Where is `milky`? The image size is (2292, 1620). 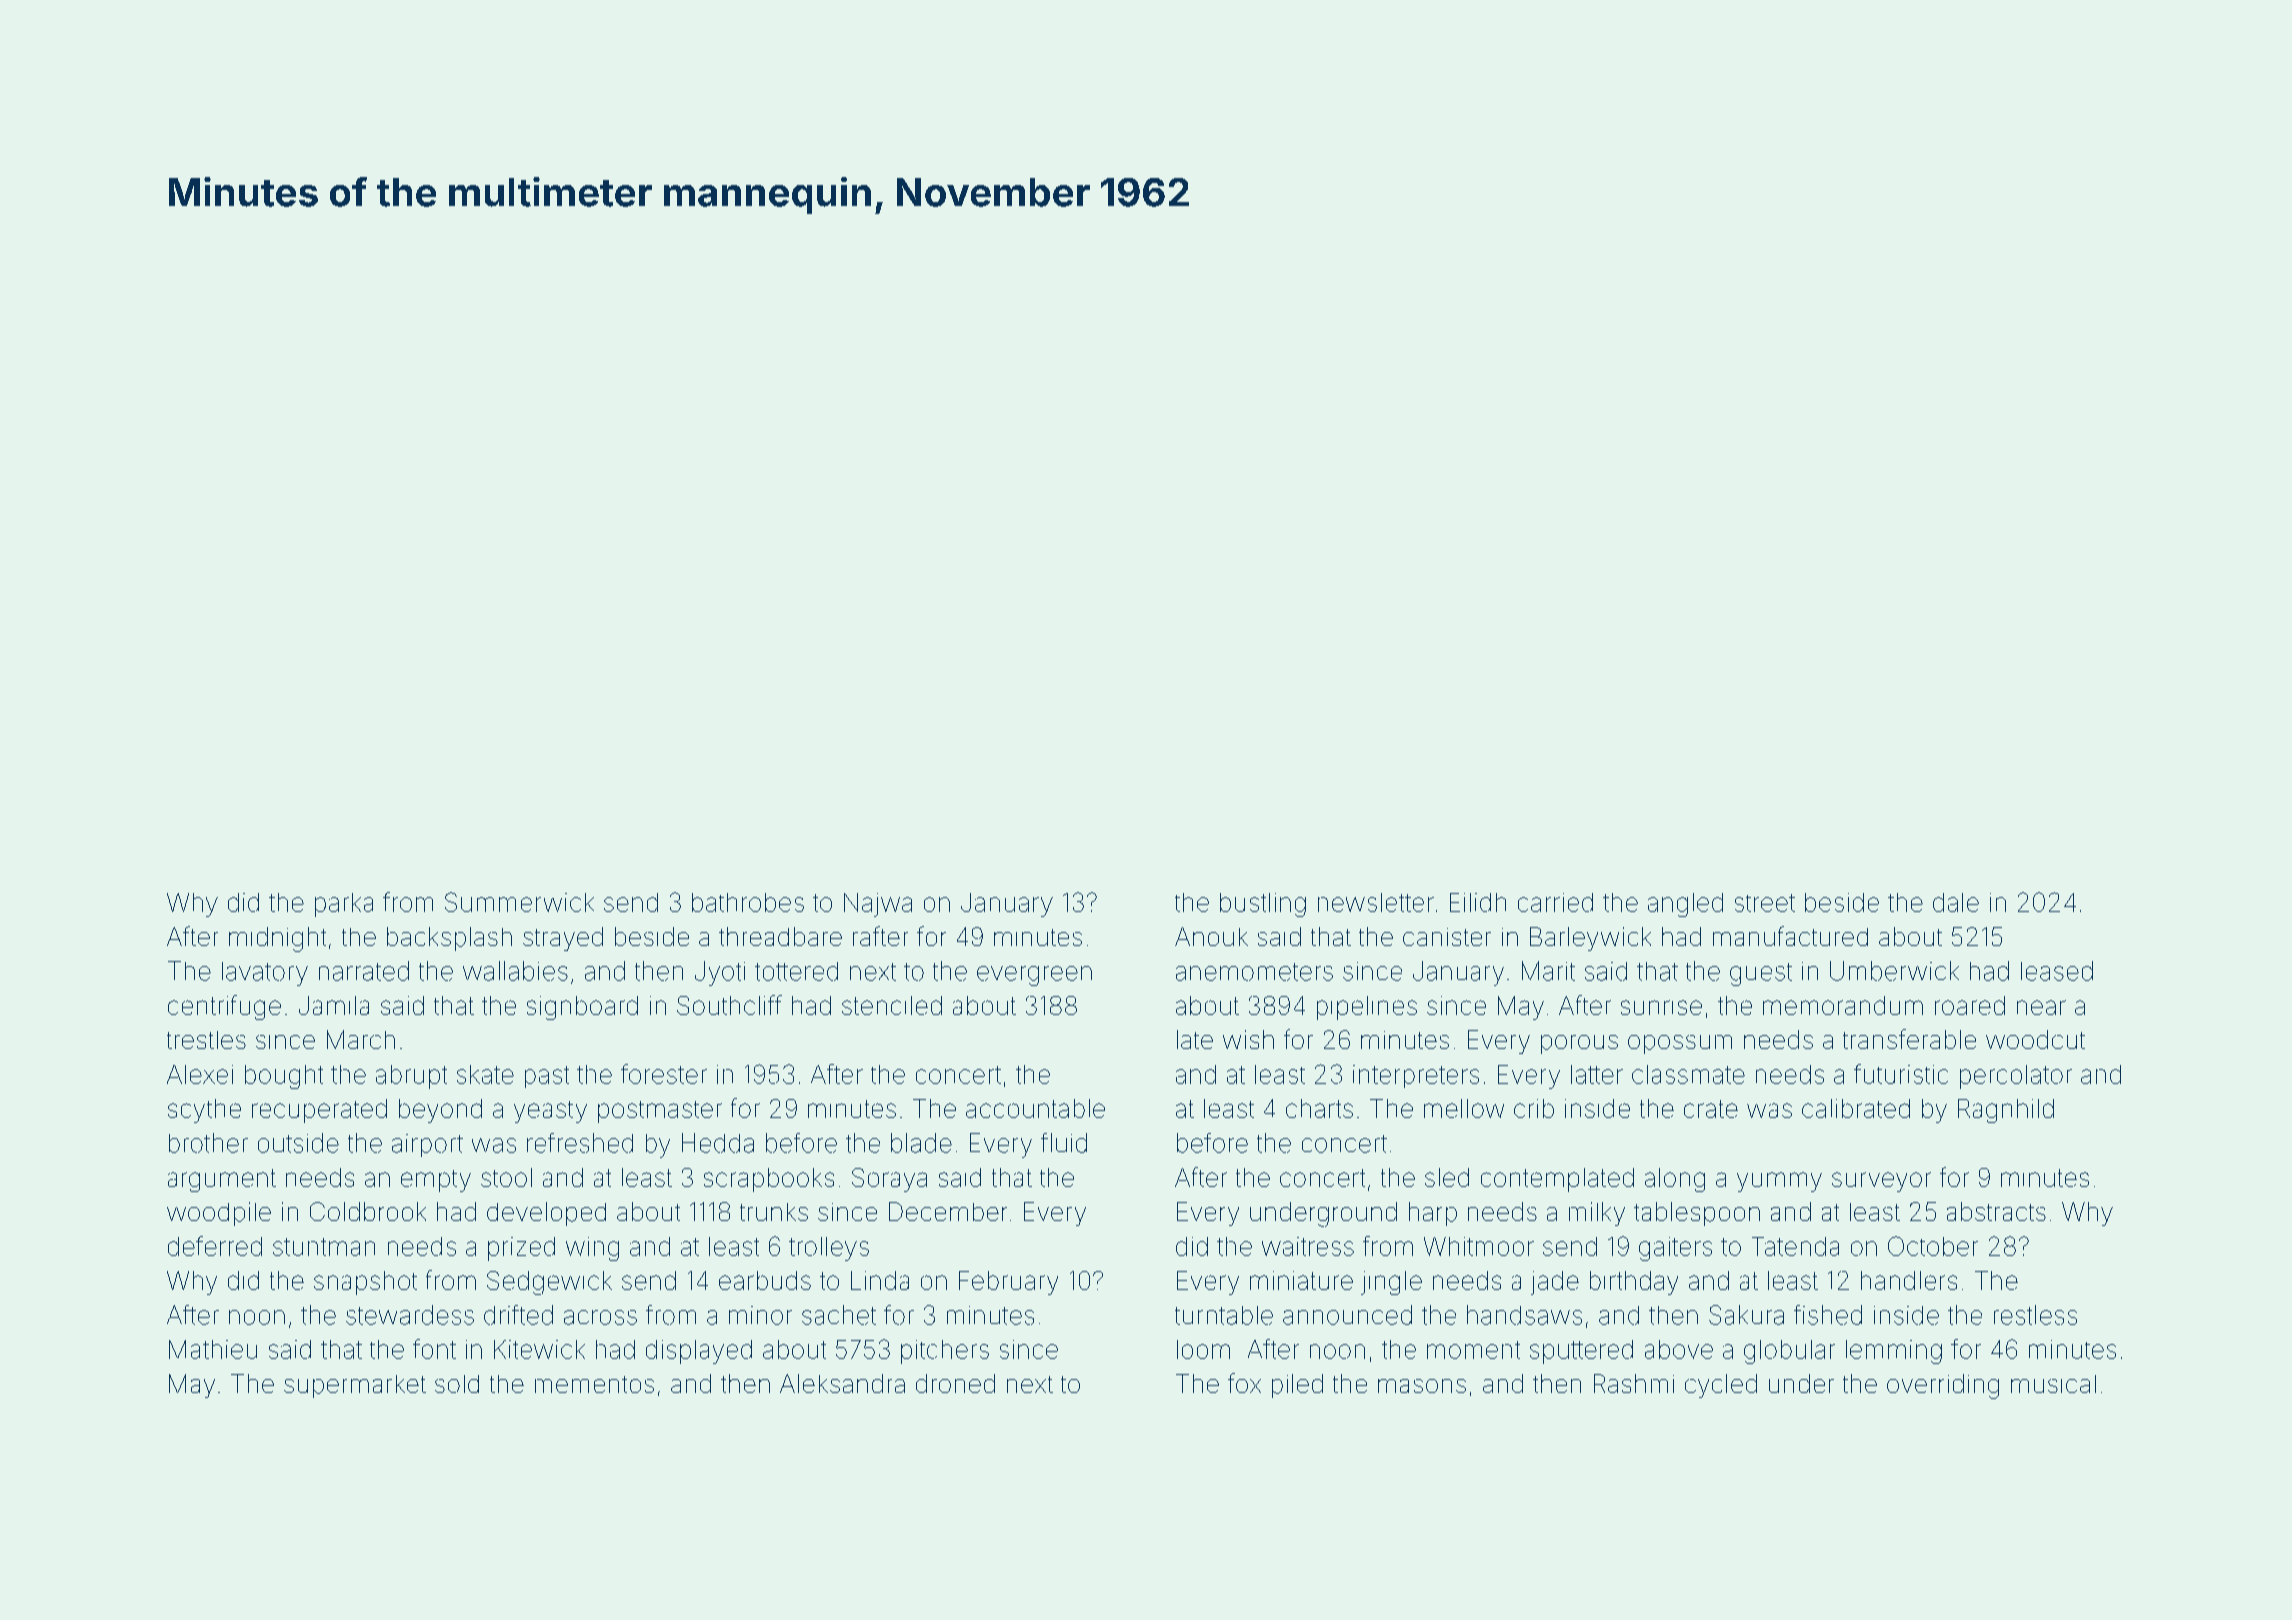 milky is located at coordinates (1597, 1214).
